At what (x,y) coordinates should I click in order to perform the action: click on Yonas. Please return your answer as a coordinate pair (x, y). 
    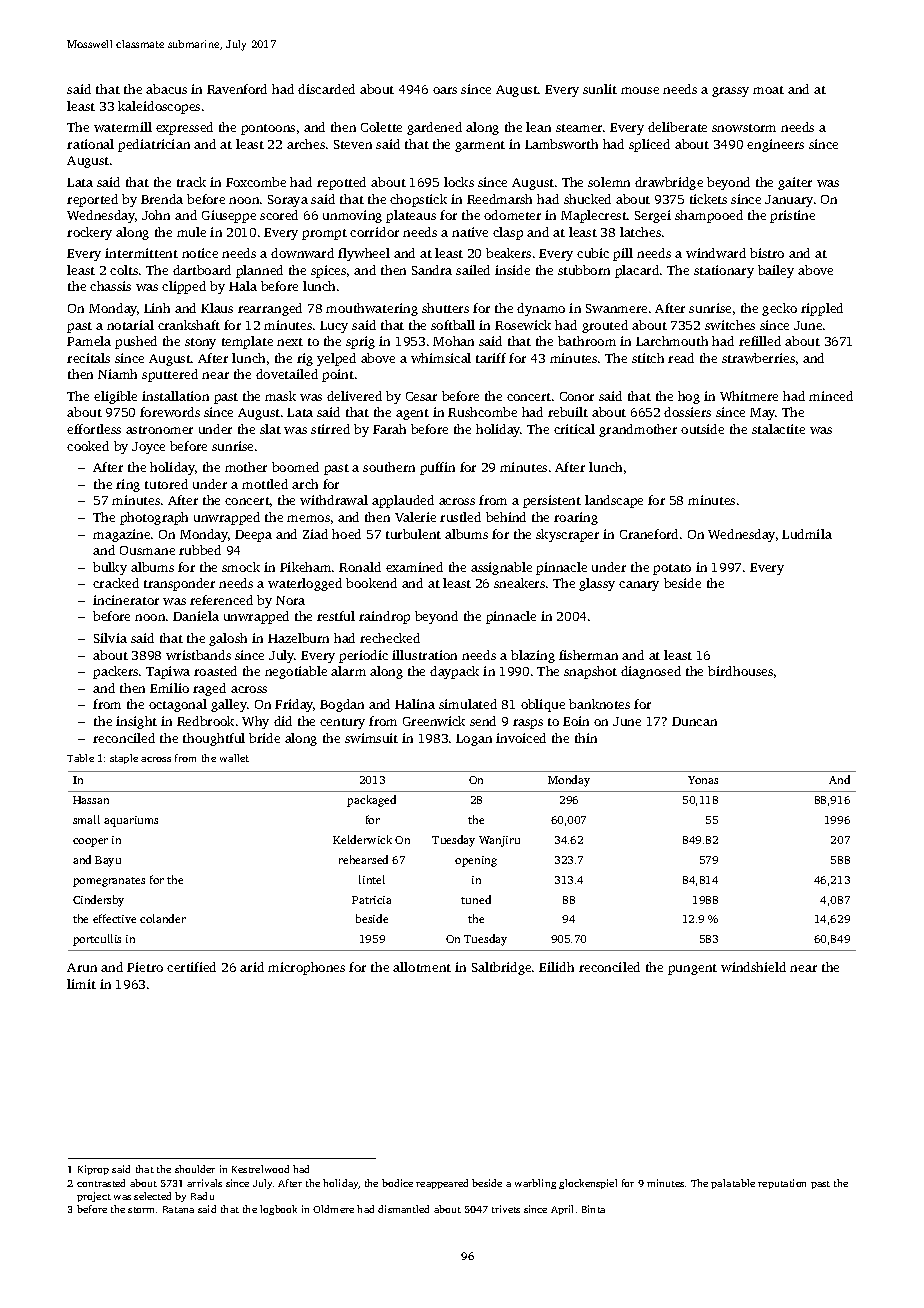
    Looking at the image, I should click on (703, 780).
